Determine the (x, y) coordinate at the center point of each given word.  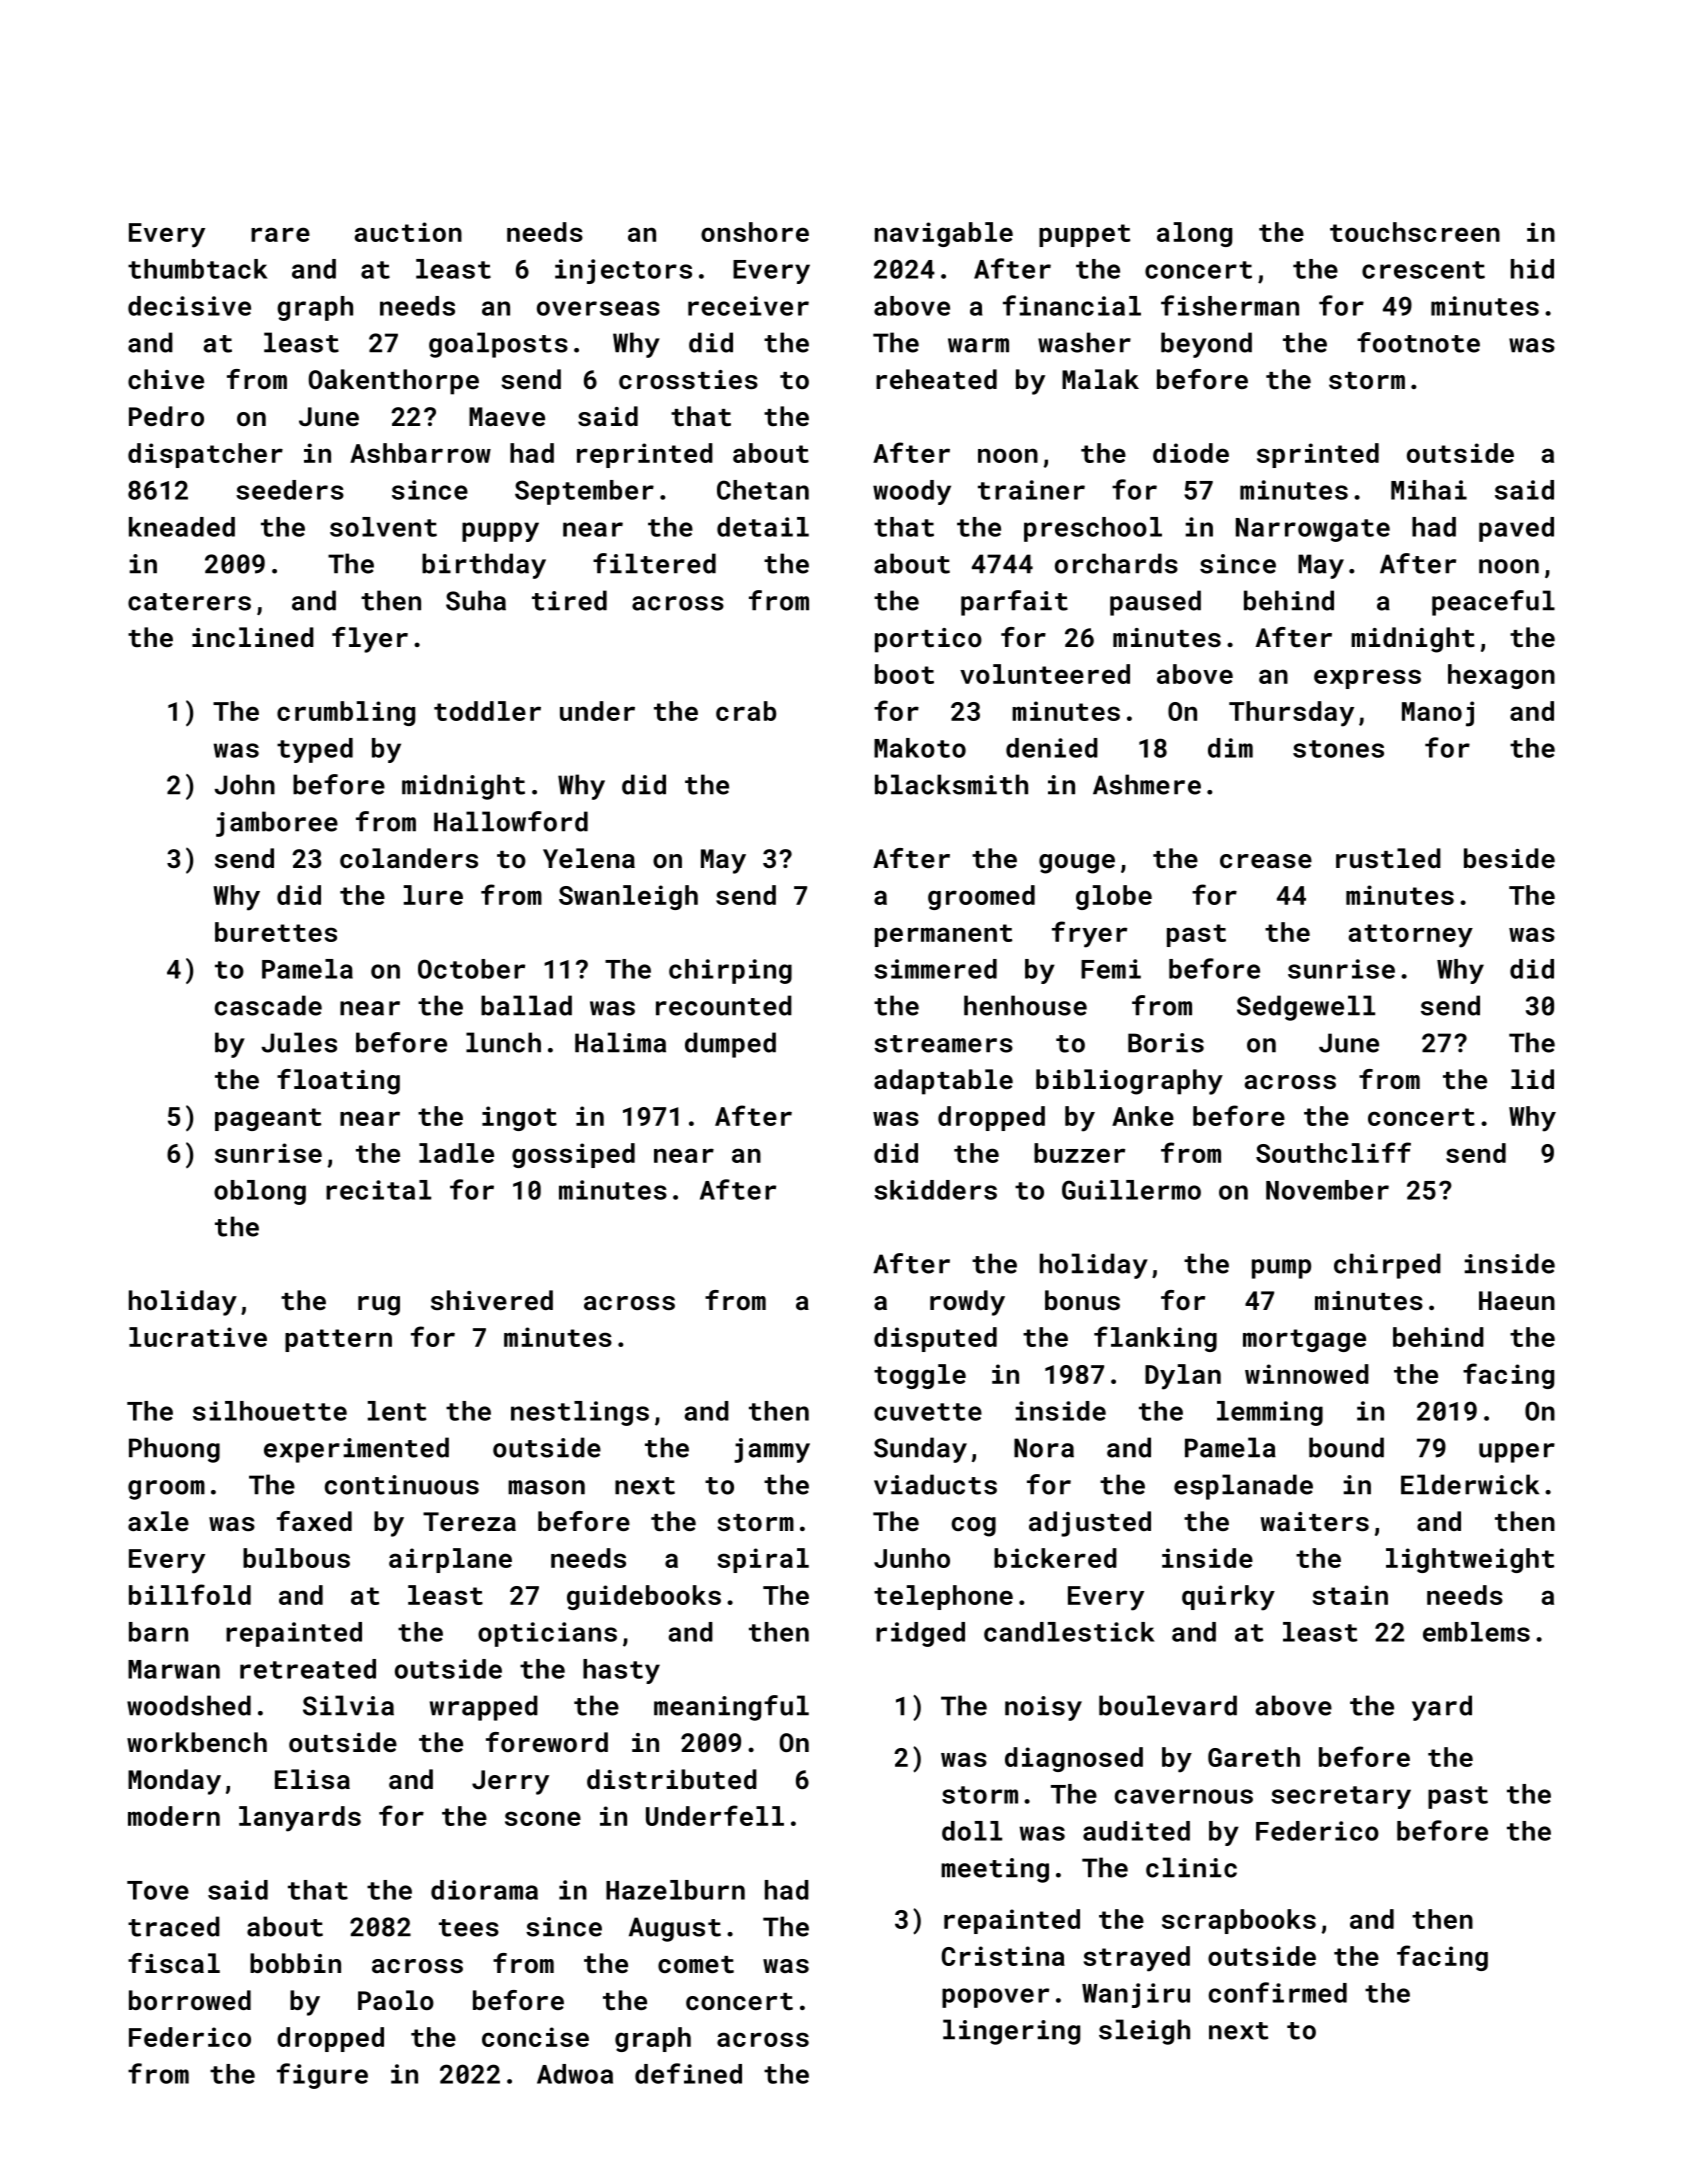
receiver (748, 306)
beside (1509, 858)
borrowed (190, 2000)
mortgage (1304, 1340)
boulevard (1168, 1705)
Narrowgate (1313, 530)
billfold (190, 1594)
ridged (920, 1634)
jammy (772, 1450)
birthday (484, 566)
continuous (402, 1485)
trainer (1031, 490)
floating (338, 1082)
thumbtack (198, 269)
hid (1532, 269)
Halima (620, 1042)
